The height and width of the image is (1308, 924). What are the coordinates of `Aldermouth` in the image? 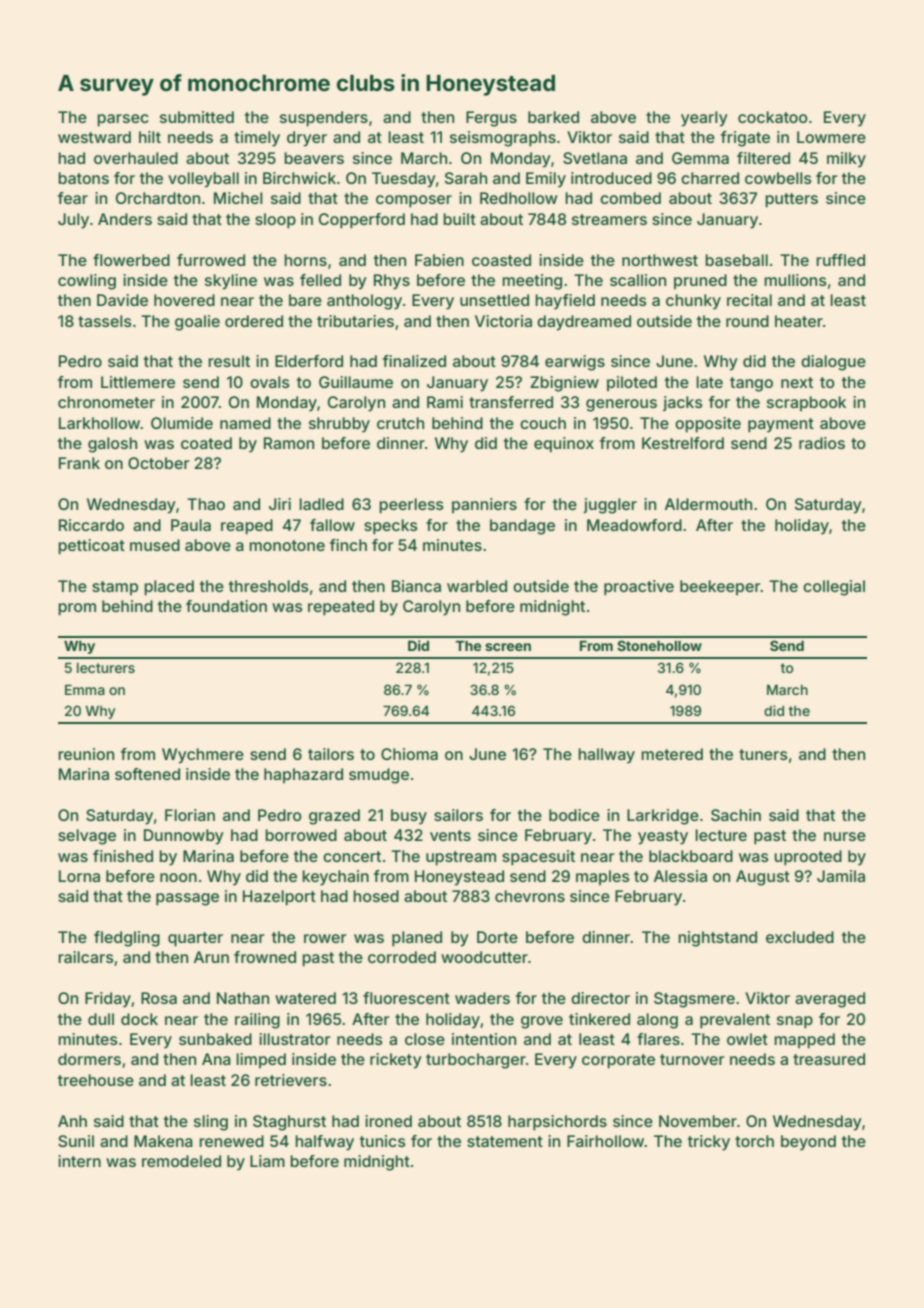 It's located at (708, 504).
